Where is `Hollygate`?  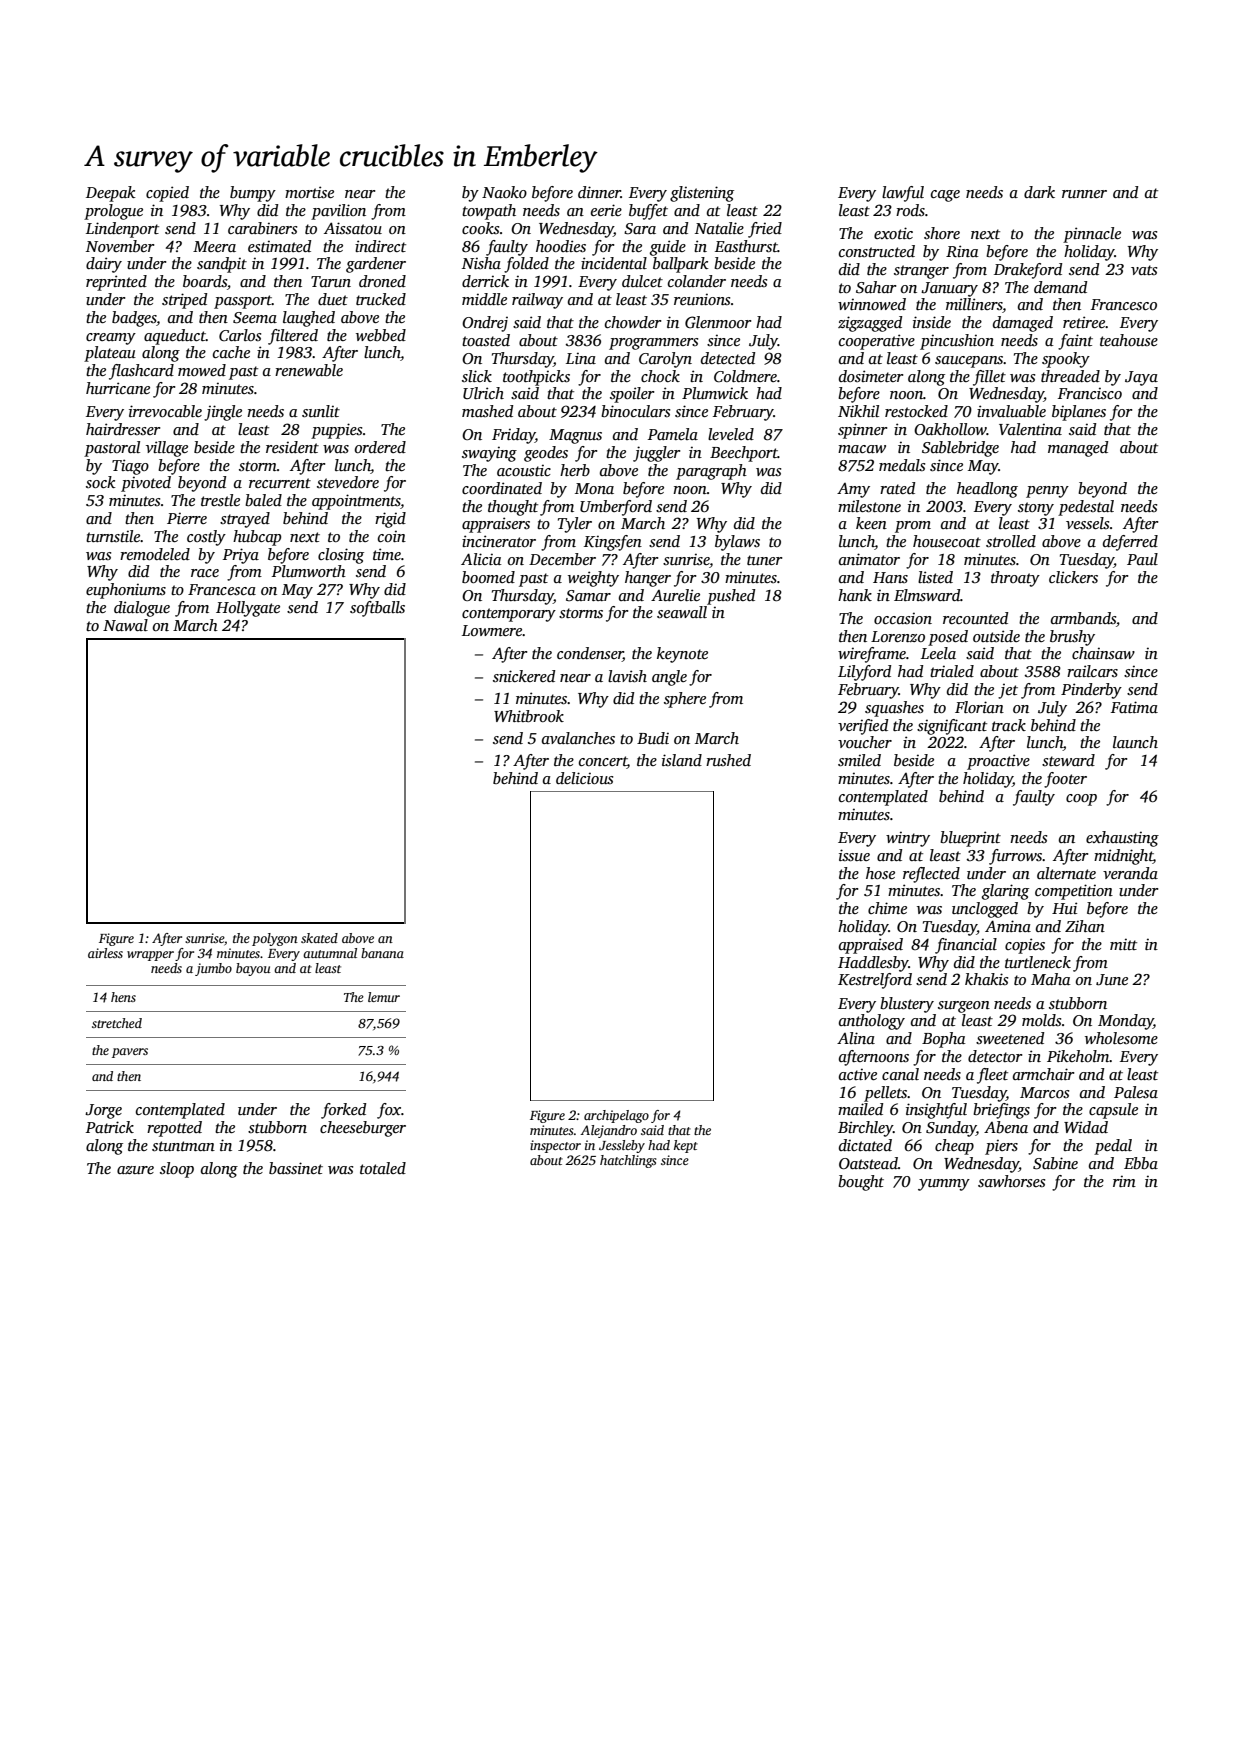 Hollygate is located at coordinates (248, 609).
